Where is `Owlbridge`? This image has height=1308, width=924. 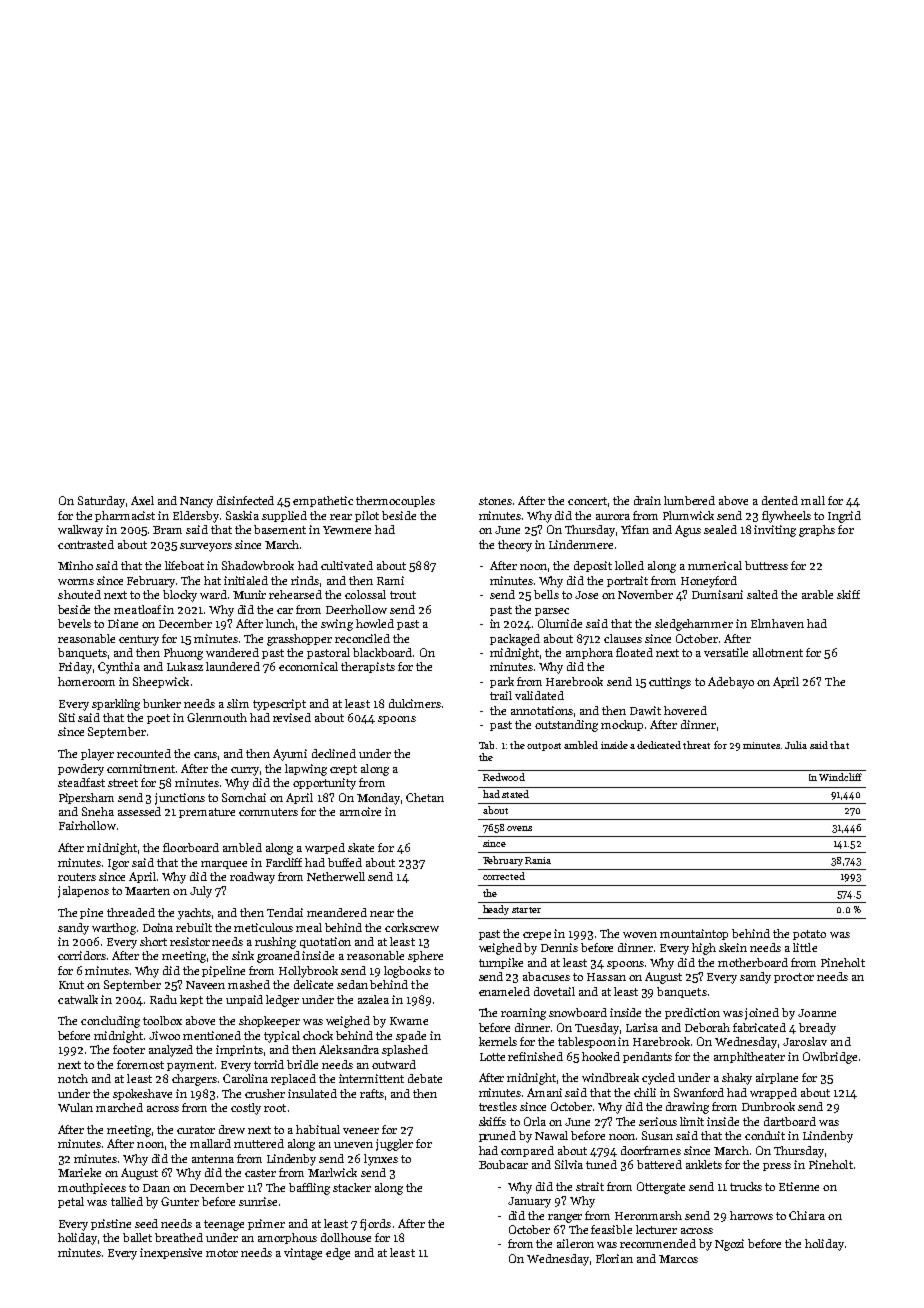
Owlbridge is located at coordinates (830, 1058).
